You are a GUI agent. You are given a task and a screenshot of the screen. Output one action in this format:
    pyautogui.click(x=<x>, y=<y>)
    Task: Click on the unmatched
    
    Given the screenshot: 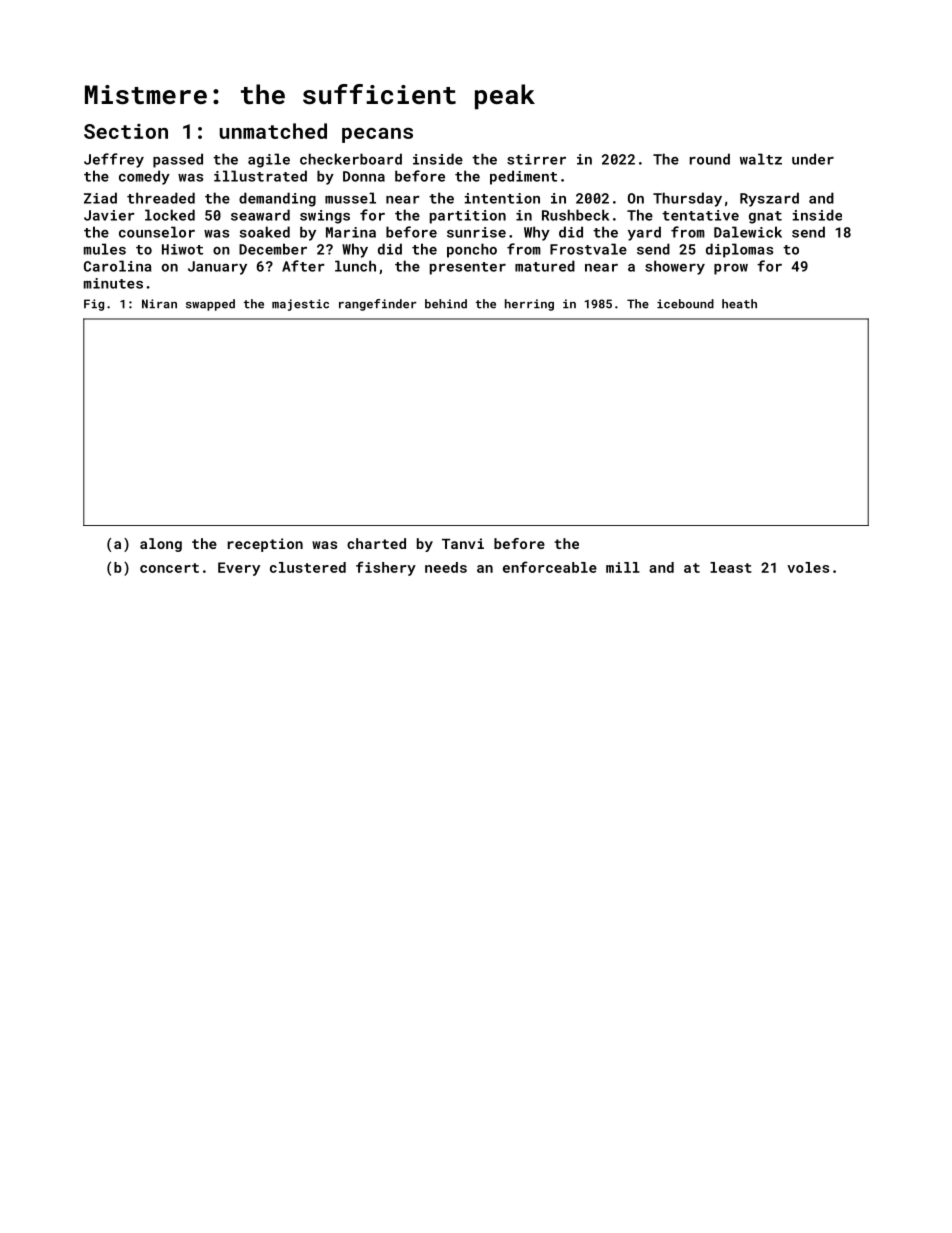 What is the action you would take?
    pyautogui.click(x=273, y=131)
